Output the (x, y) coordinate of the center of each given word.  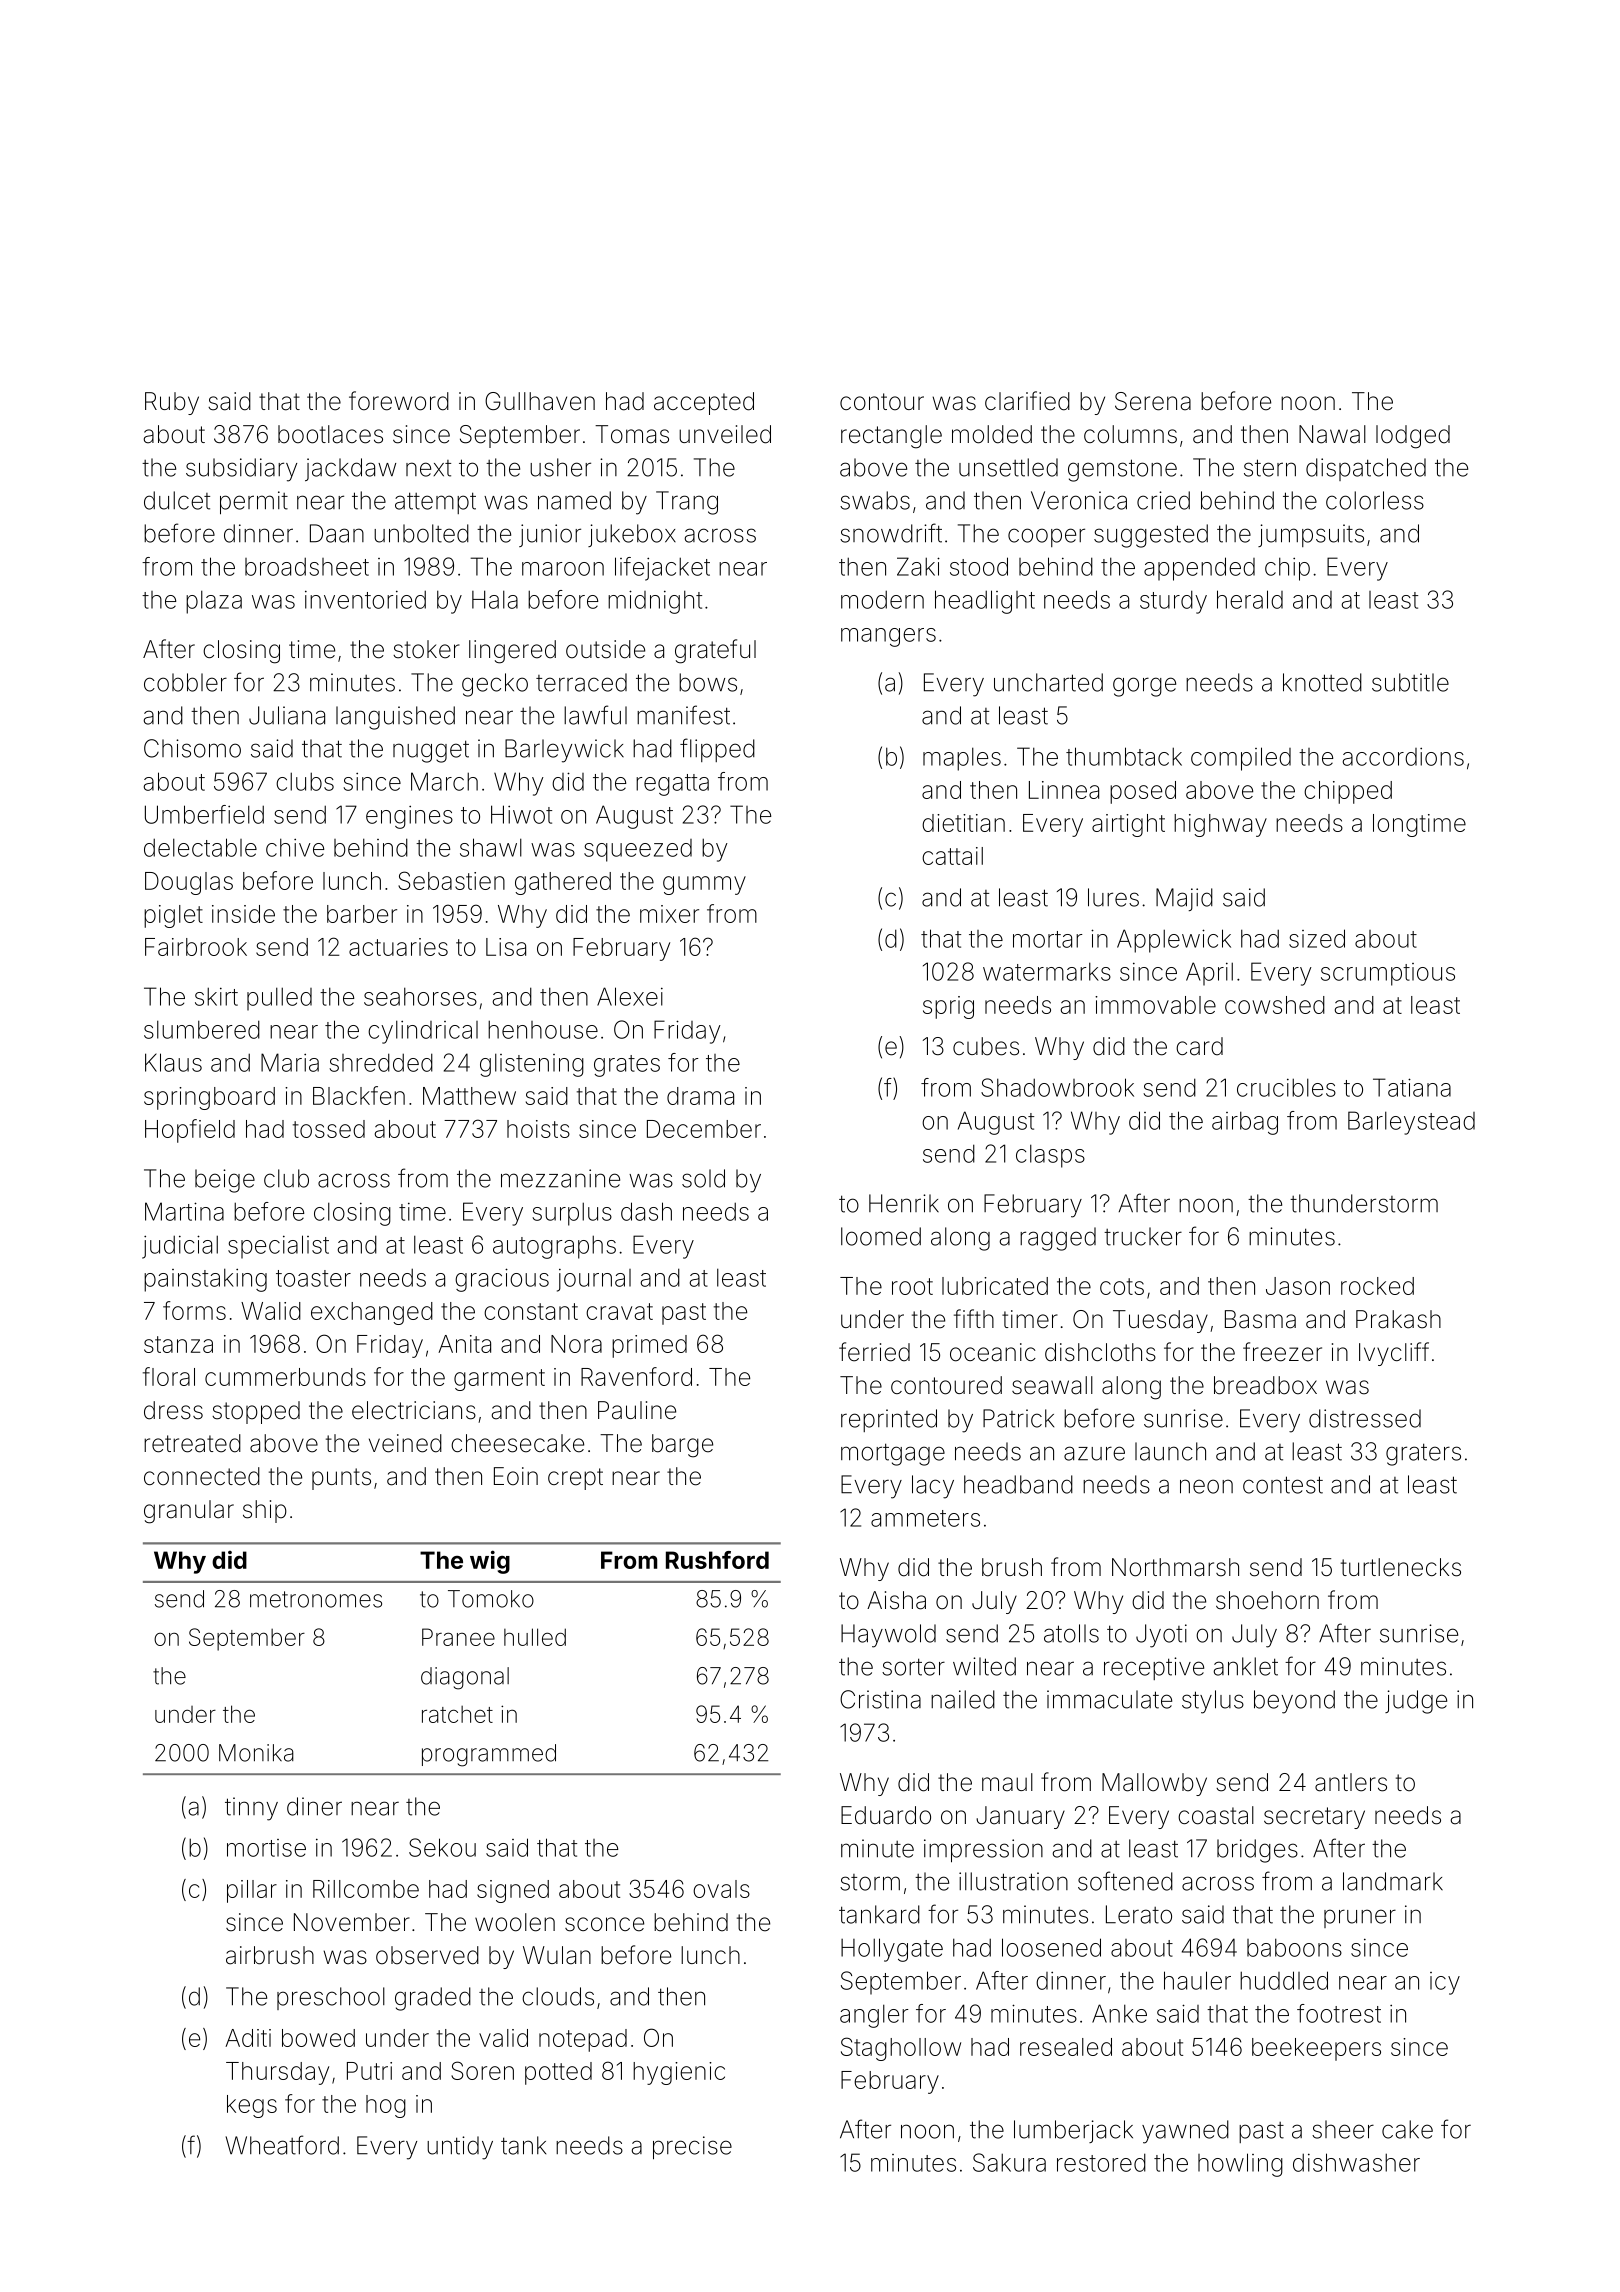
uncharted (1048, 682)
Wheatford (282, 2145)
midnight (655, 602)
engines (409, 817)
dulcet (177, 500)
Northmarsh (1175, 1567)
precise (692, 2148)
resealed (1066, 2047)
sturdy (1173, 602)
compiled (1241, 759)
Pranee (458, 1637)
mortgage (893, 1454)
